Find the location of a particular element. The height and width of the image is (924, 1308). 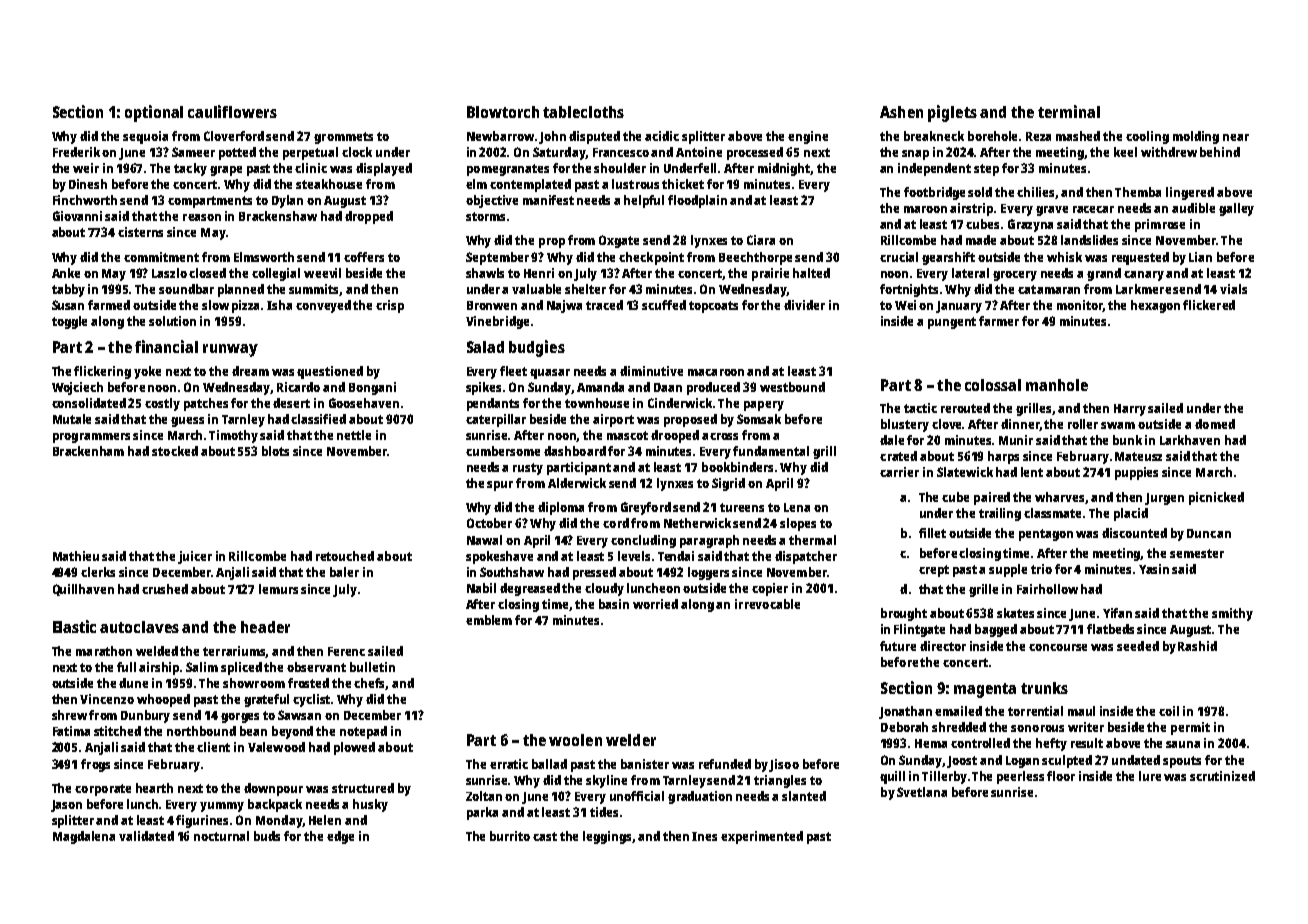

Sameer is located at coordinates (193, 152).
